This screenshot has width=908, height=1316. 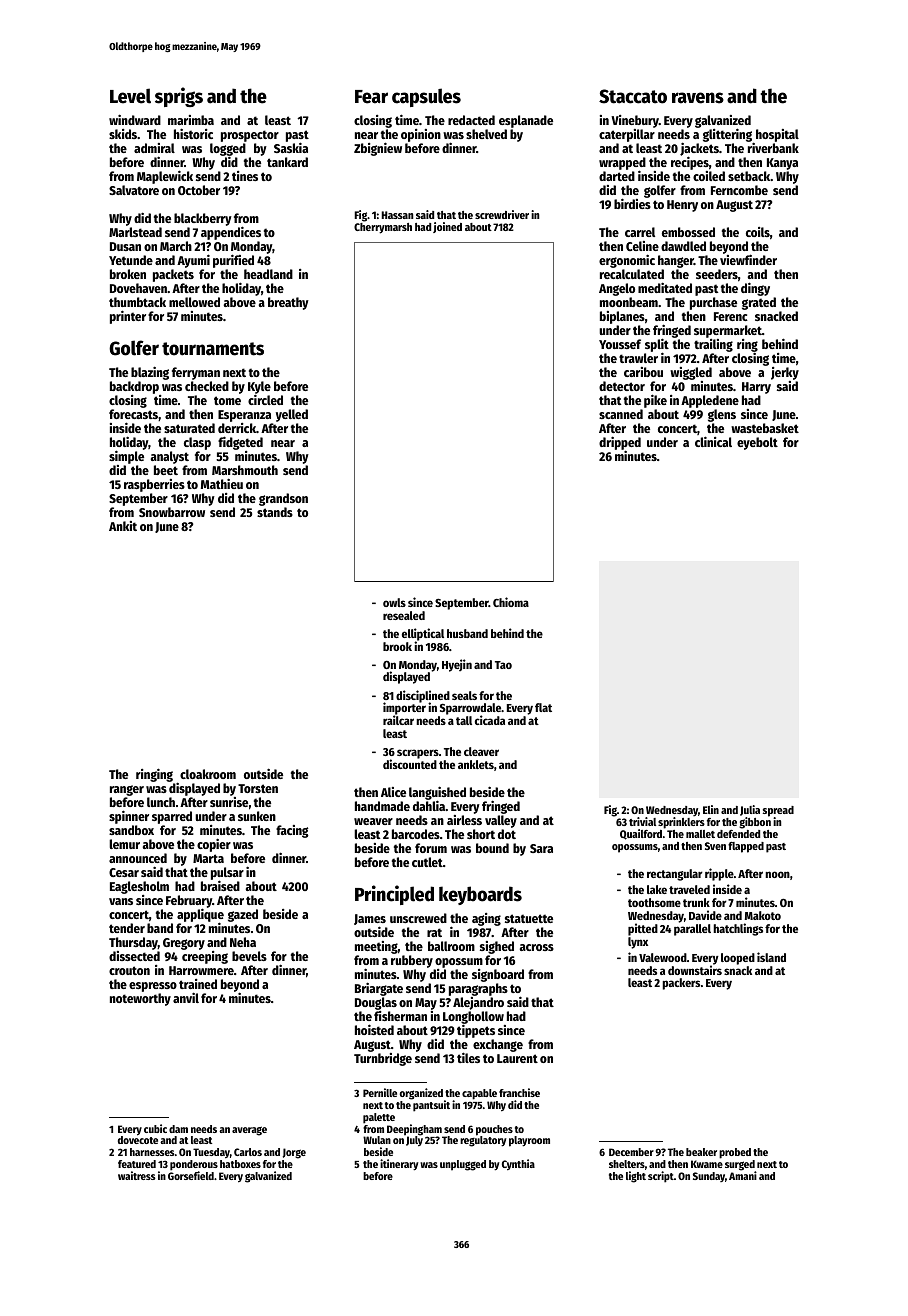 I want to click on dot, so click(x=507, y=834).
